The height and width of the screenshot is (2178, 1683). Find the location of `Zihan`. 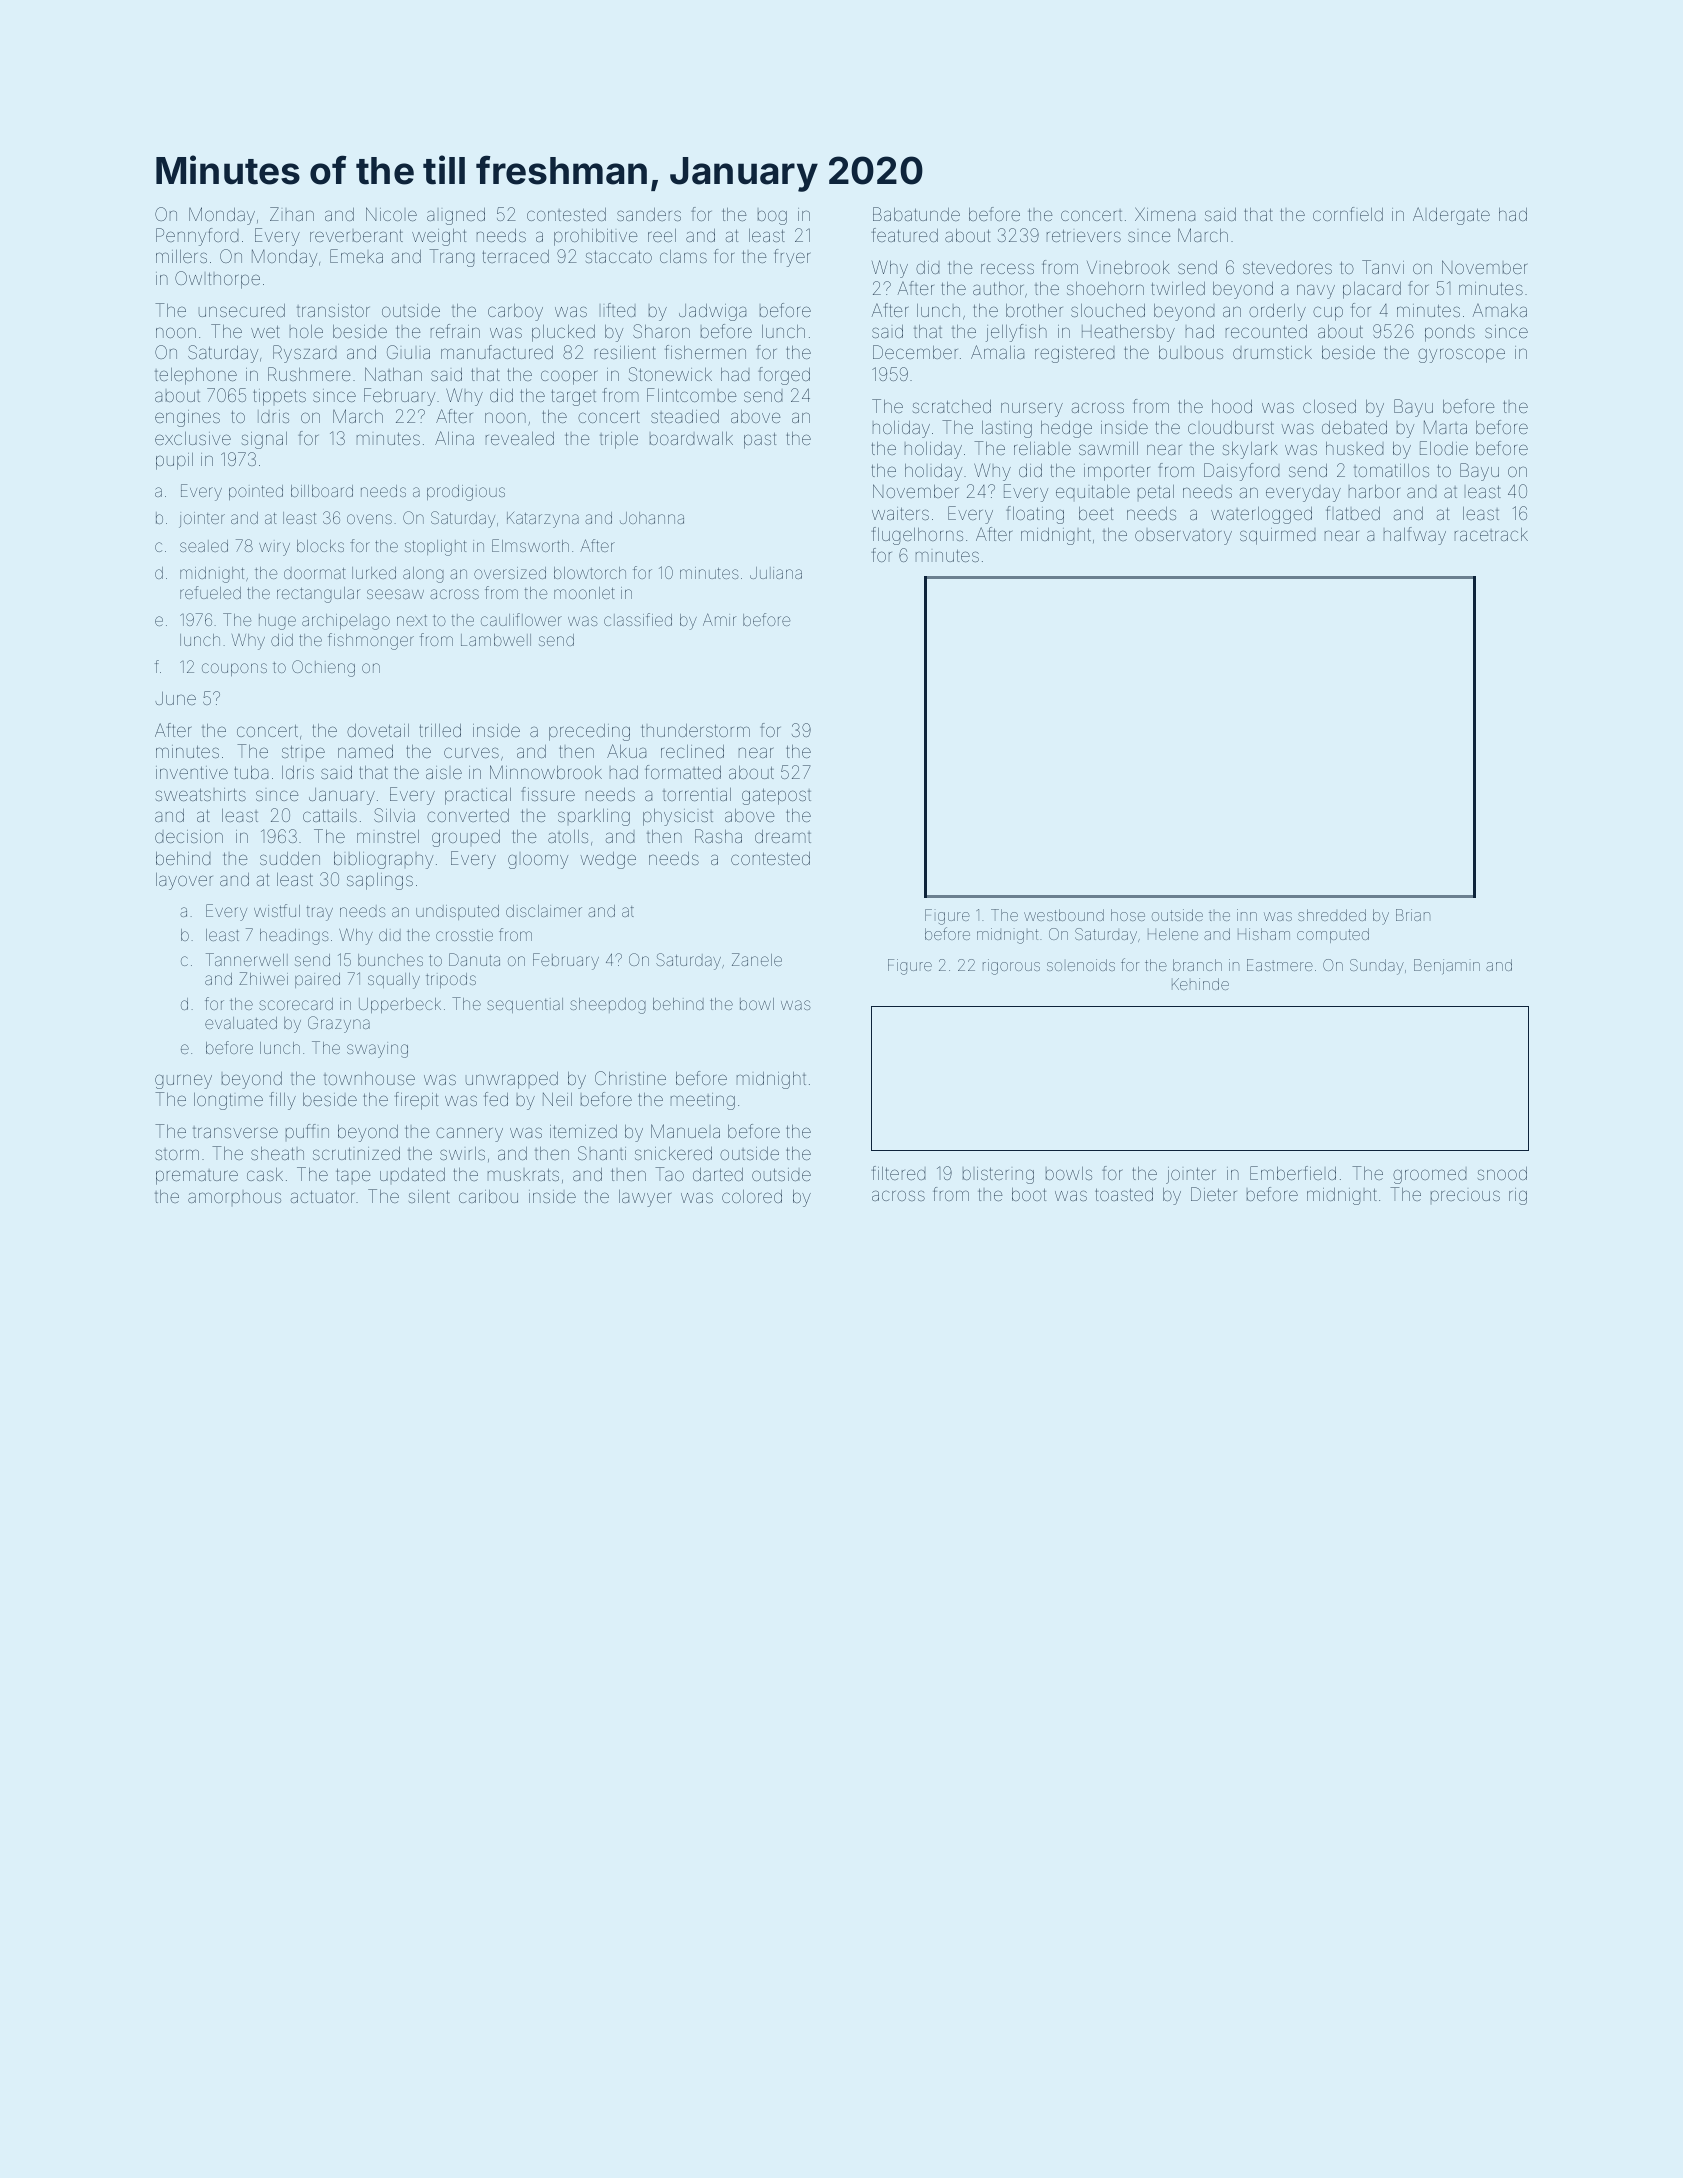

Zihan is located at coordinates (292, 214).
